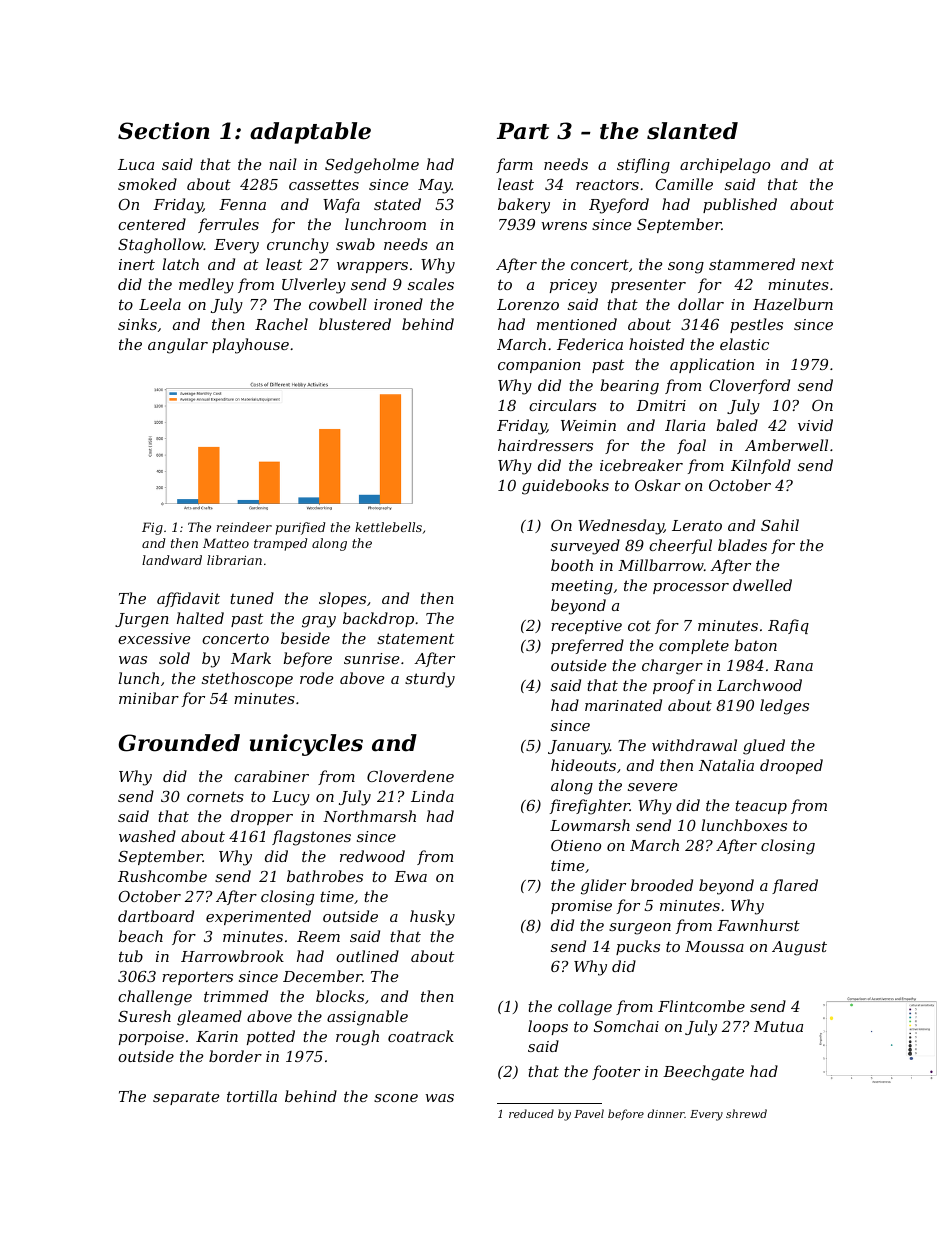  I want to click on unicycles, so click(306, 745).
